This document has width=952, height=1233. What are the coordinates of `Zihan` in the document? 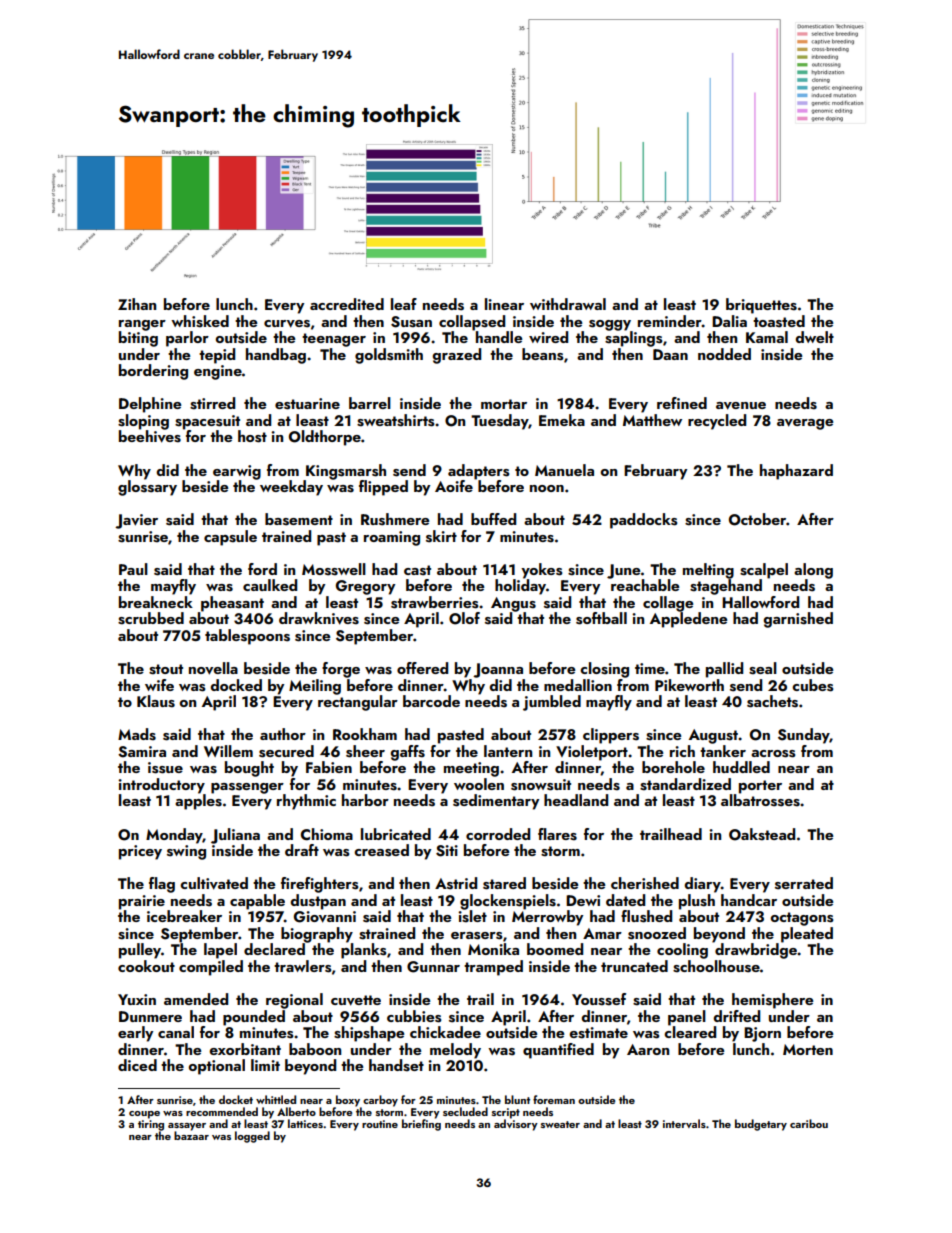 It's located at (137, 304).
